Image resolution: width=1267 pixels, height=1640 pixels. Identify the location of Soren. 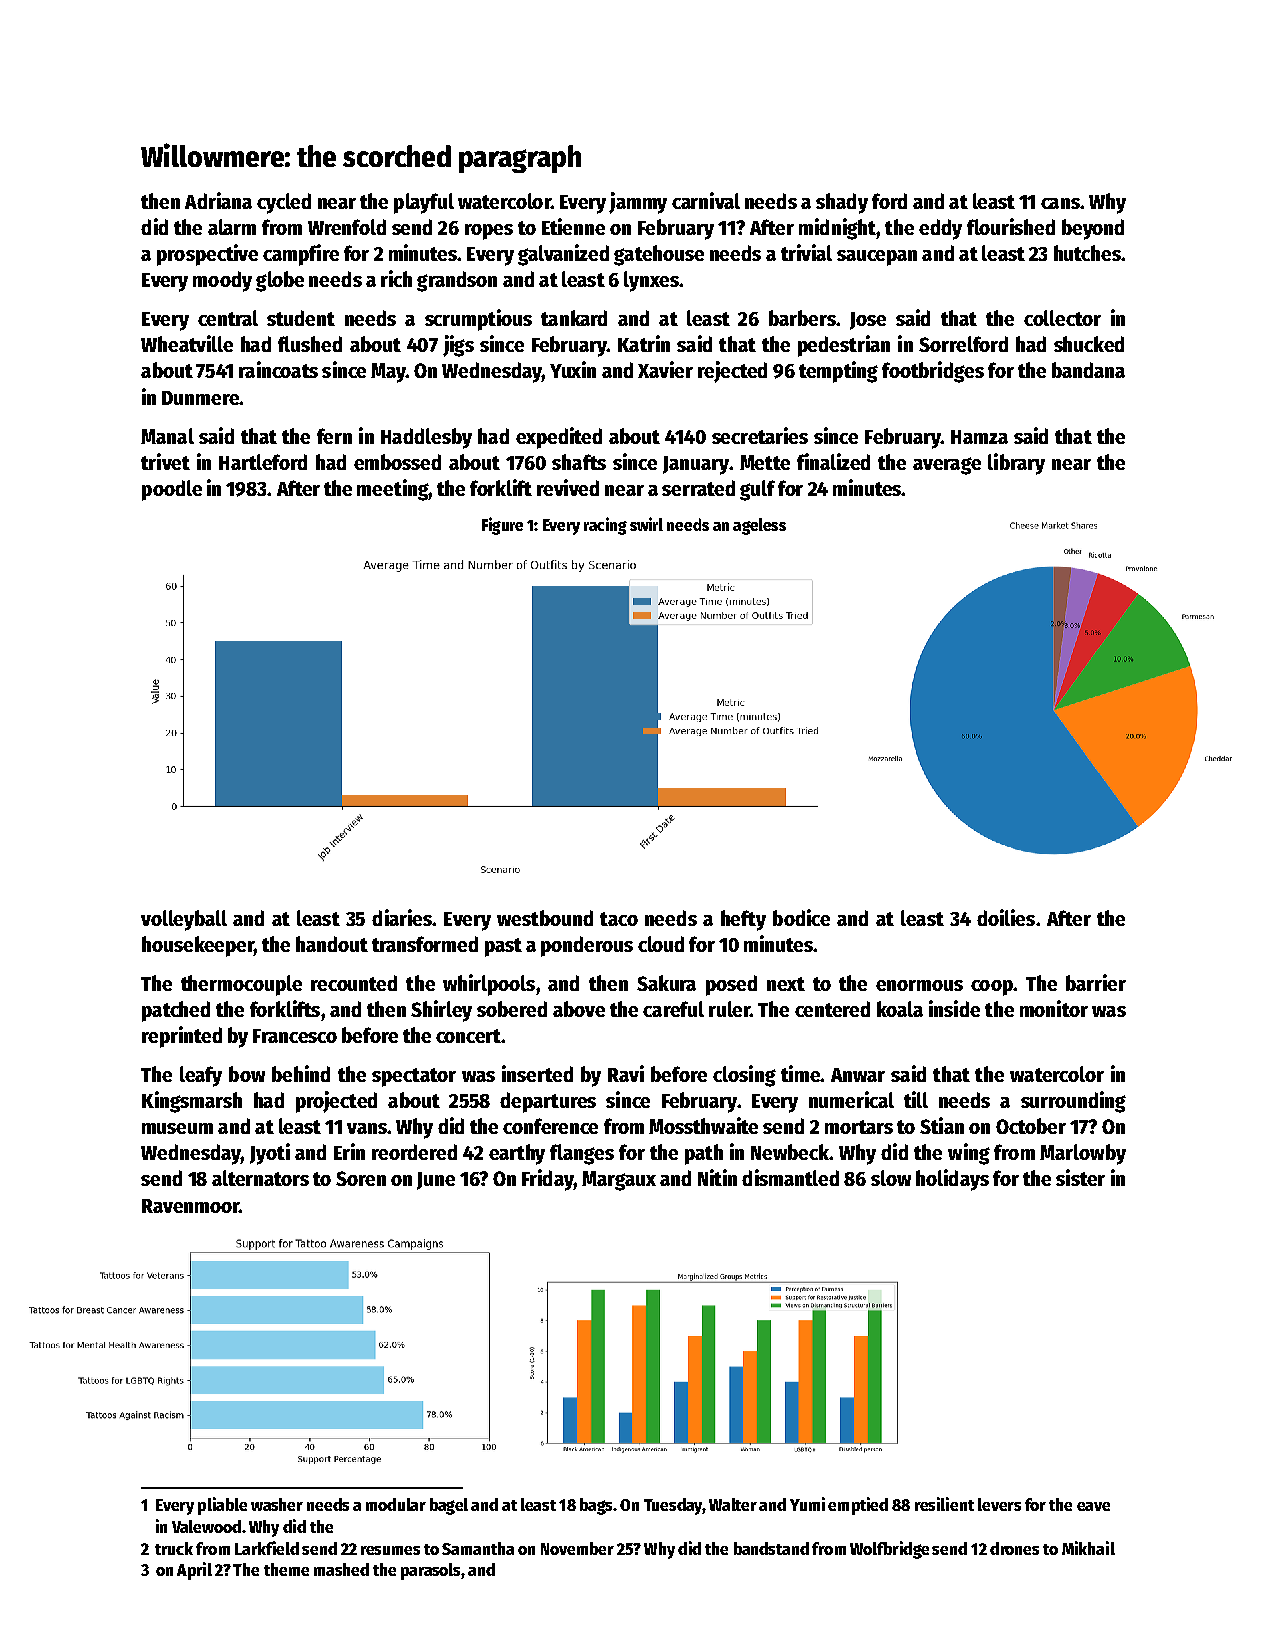
(361, 1178).
